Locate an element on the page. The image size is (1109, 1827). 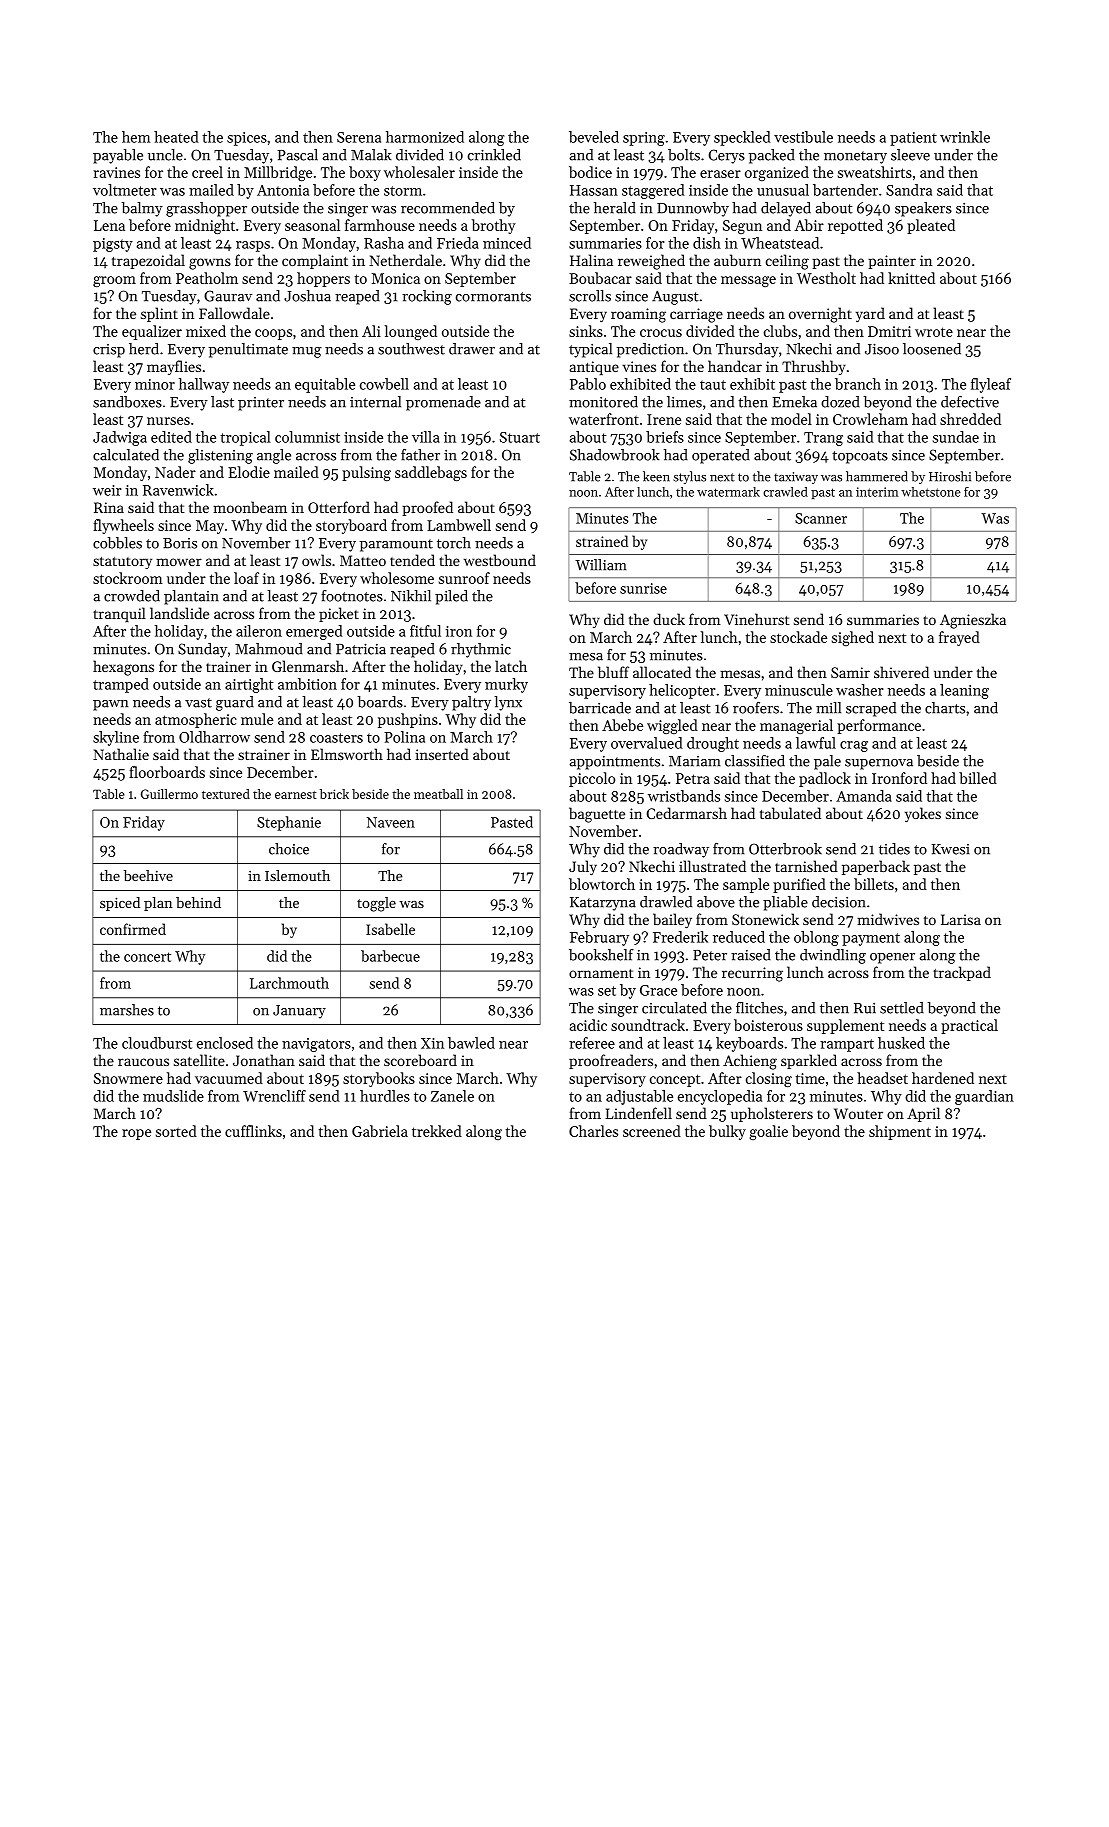
latch is located at coordinates (511, 666).
